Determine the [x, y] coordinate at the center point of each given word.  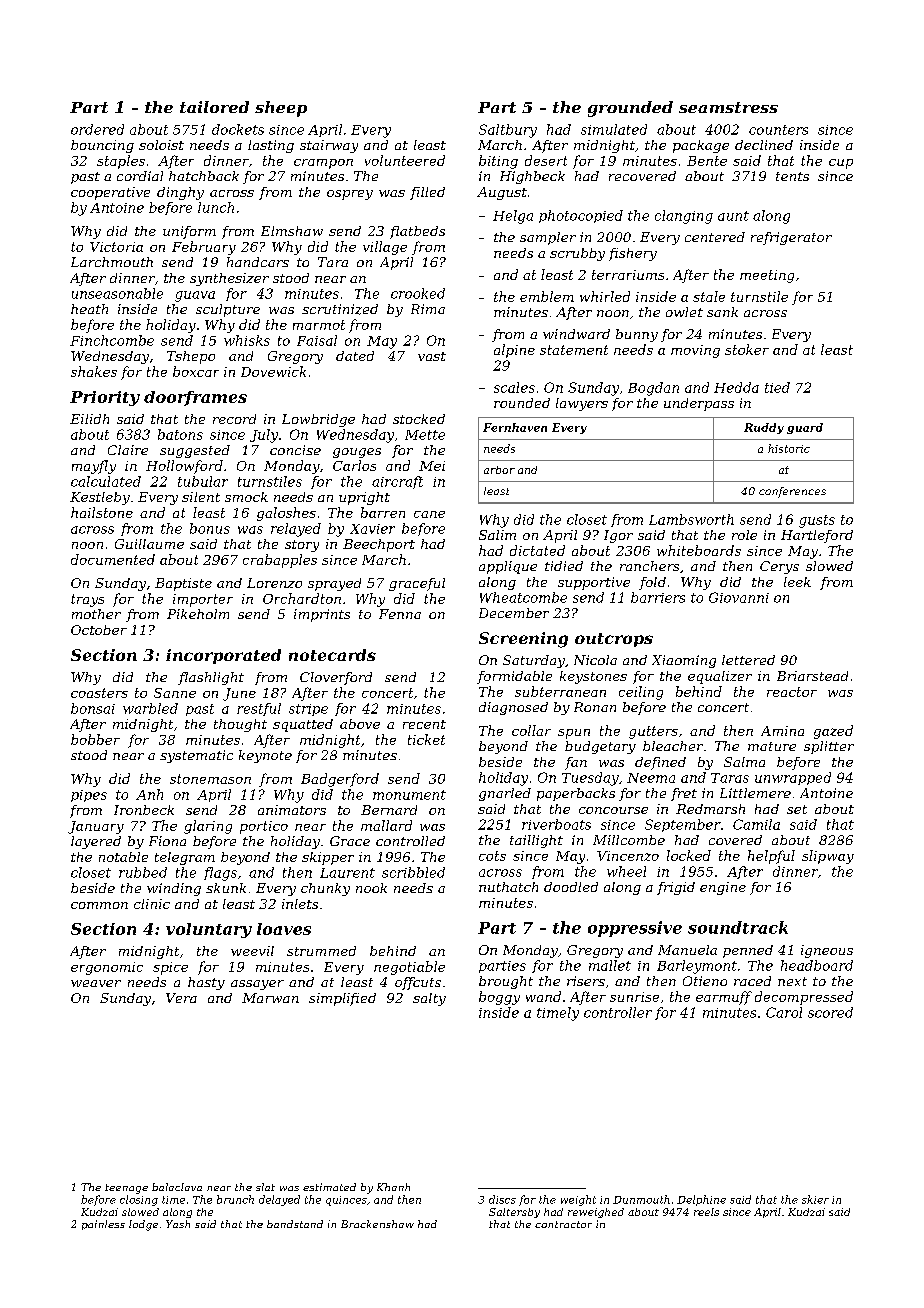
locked [689, 855]
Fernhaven [515, 427]
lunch [216, 207]
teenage [126, 1189]
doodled [571, 887]
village [385, 248]
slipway [828, 857]
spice [170, 968]
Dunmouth [641, 1199]
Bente [707, 161]
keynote [265, 756]
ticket [426, 739]
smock [246, 497]
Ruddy [764, 428]
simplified [342, 999]
